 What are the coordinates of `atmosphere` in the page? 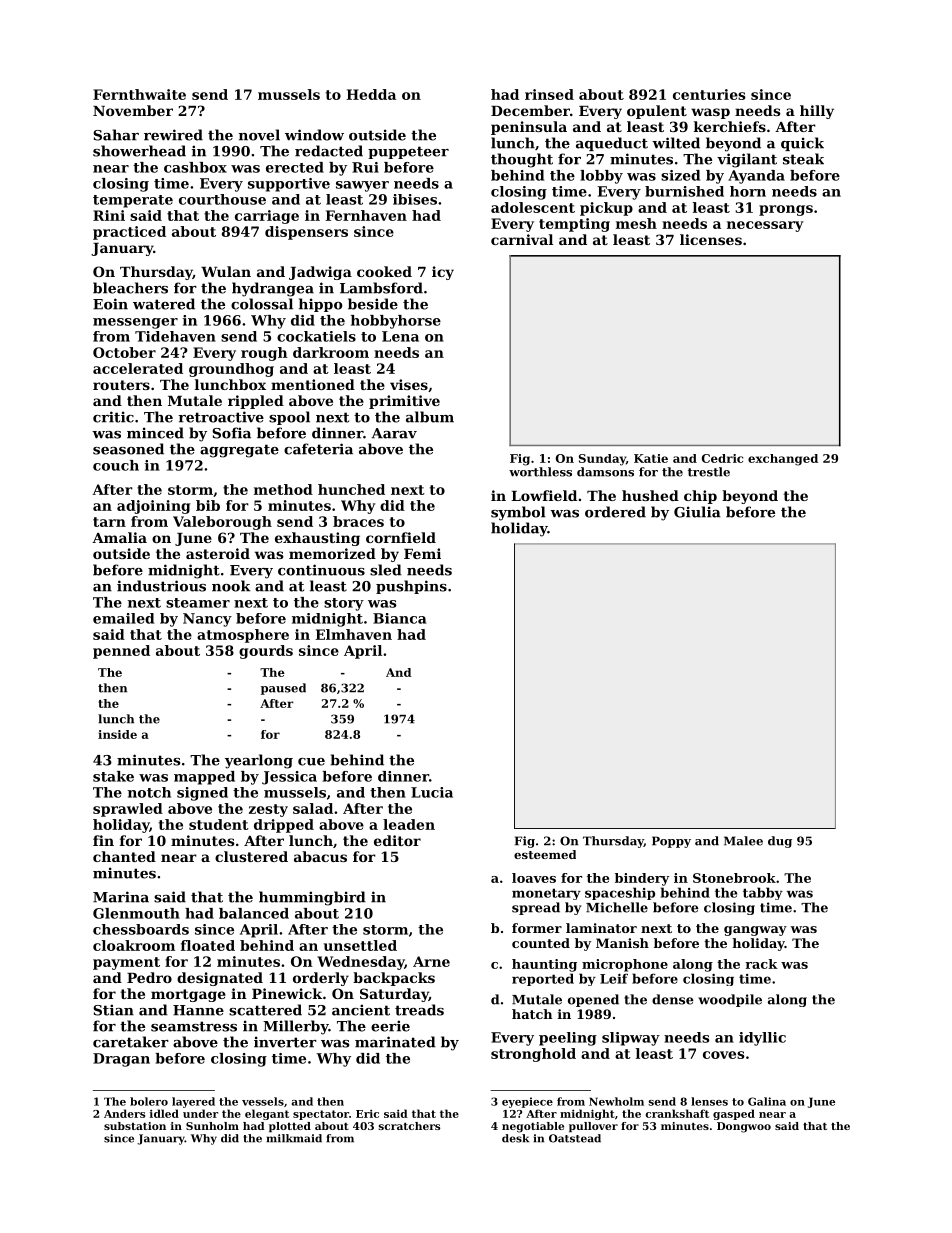 It's located at (243, 636).
